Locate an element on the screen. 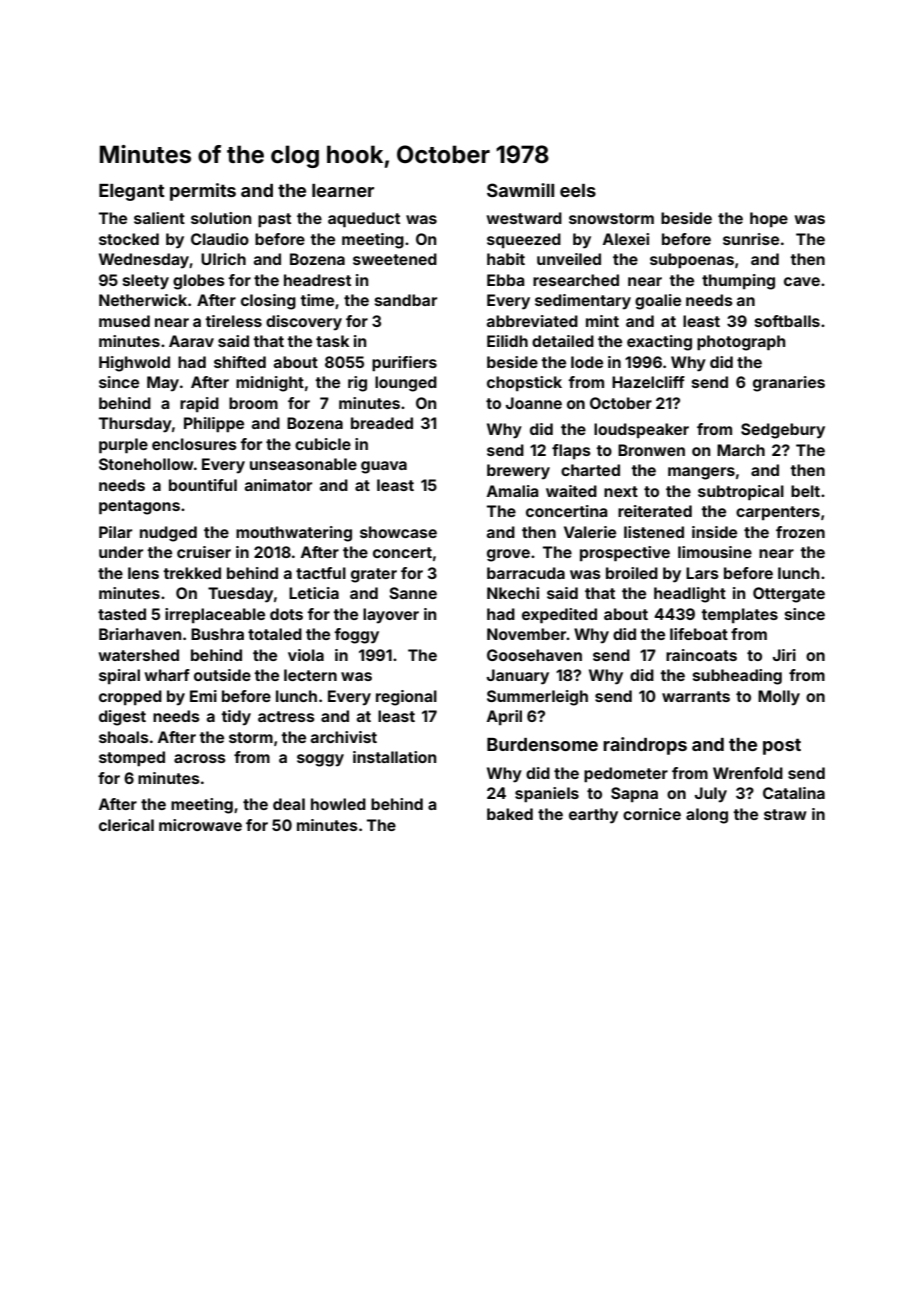 Image resolution: width=924 pixels, height=1314 pixels. grove is located at coordinates (508, 555).
